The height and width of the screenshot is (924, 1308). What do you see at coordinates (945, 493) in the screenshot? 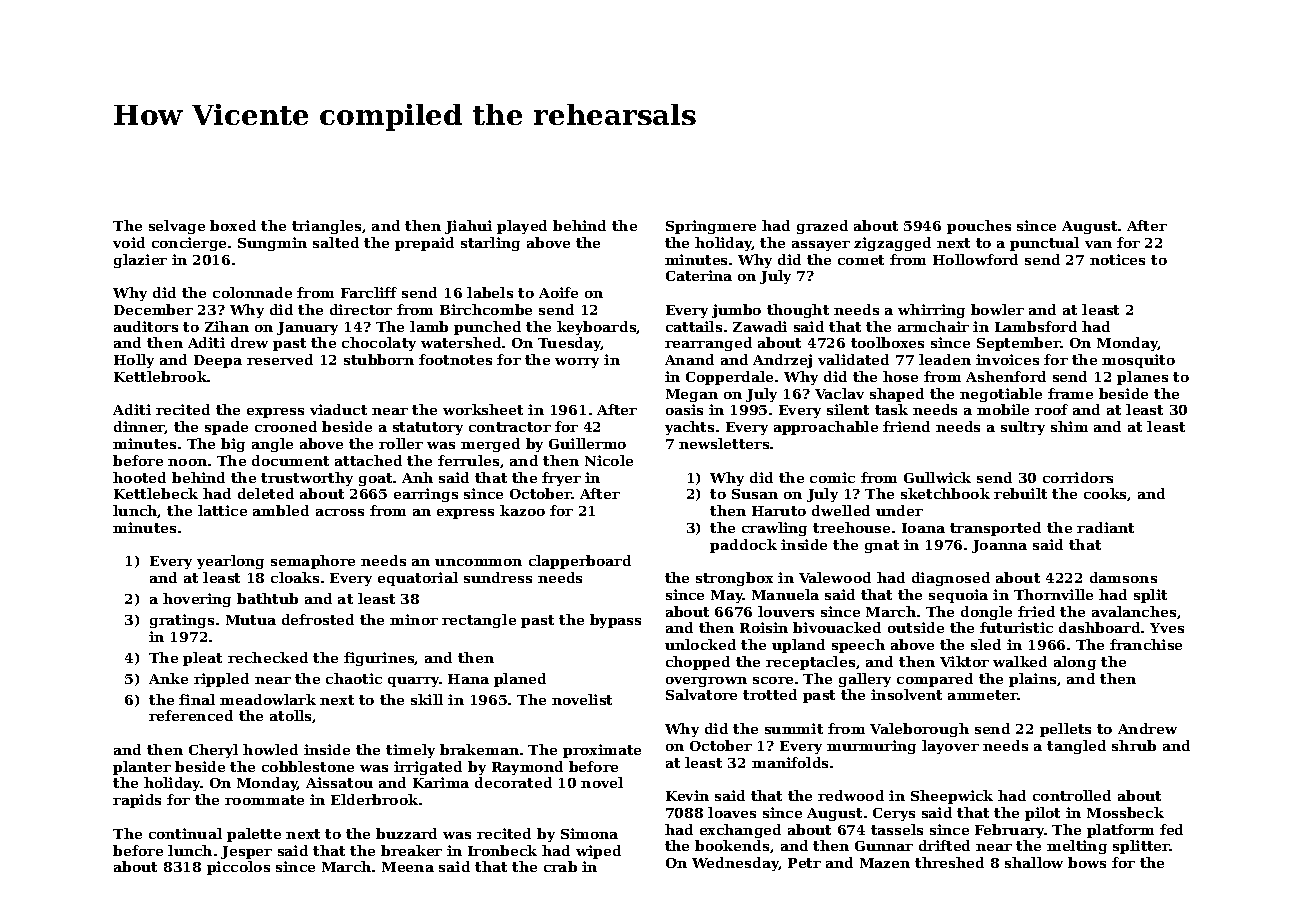
I see `sketchbook` at bounding box center [945, 493].
